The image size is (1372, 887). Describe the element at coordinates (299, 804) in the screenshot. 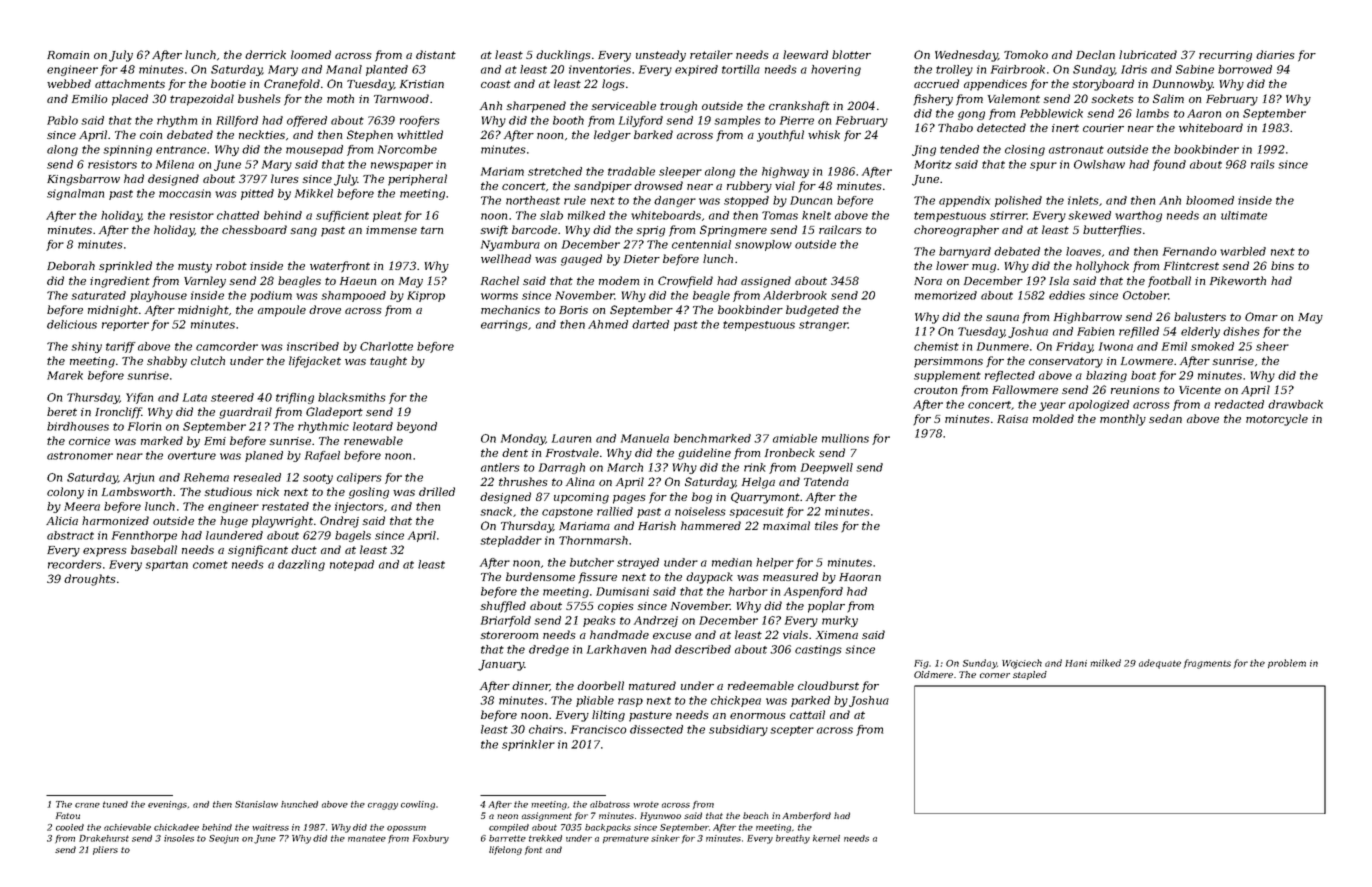

I see `hunched` at that location.
